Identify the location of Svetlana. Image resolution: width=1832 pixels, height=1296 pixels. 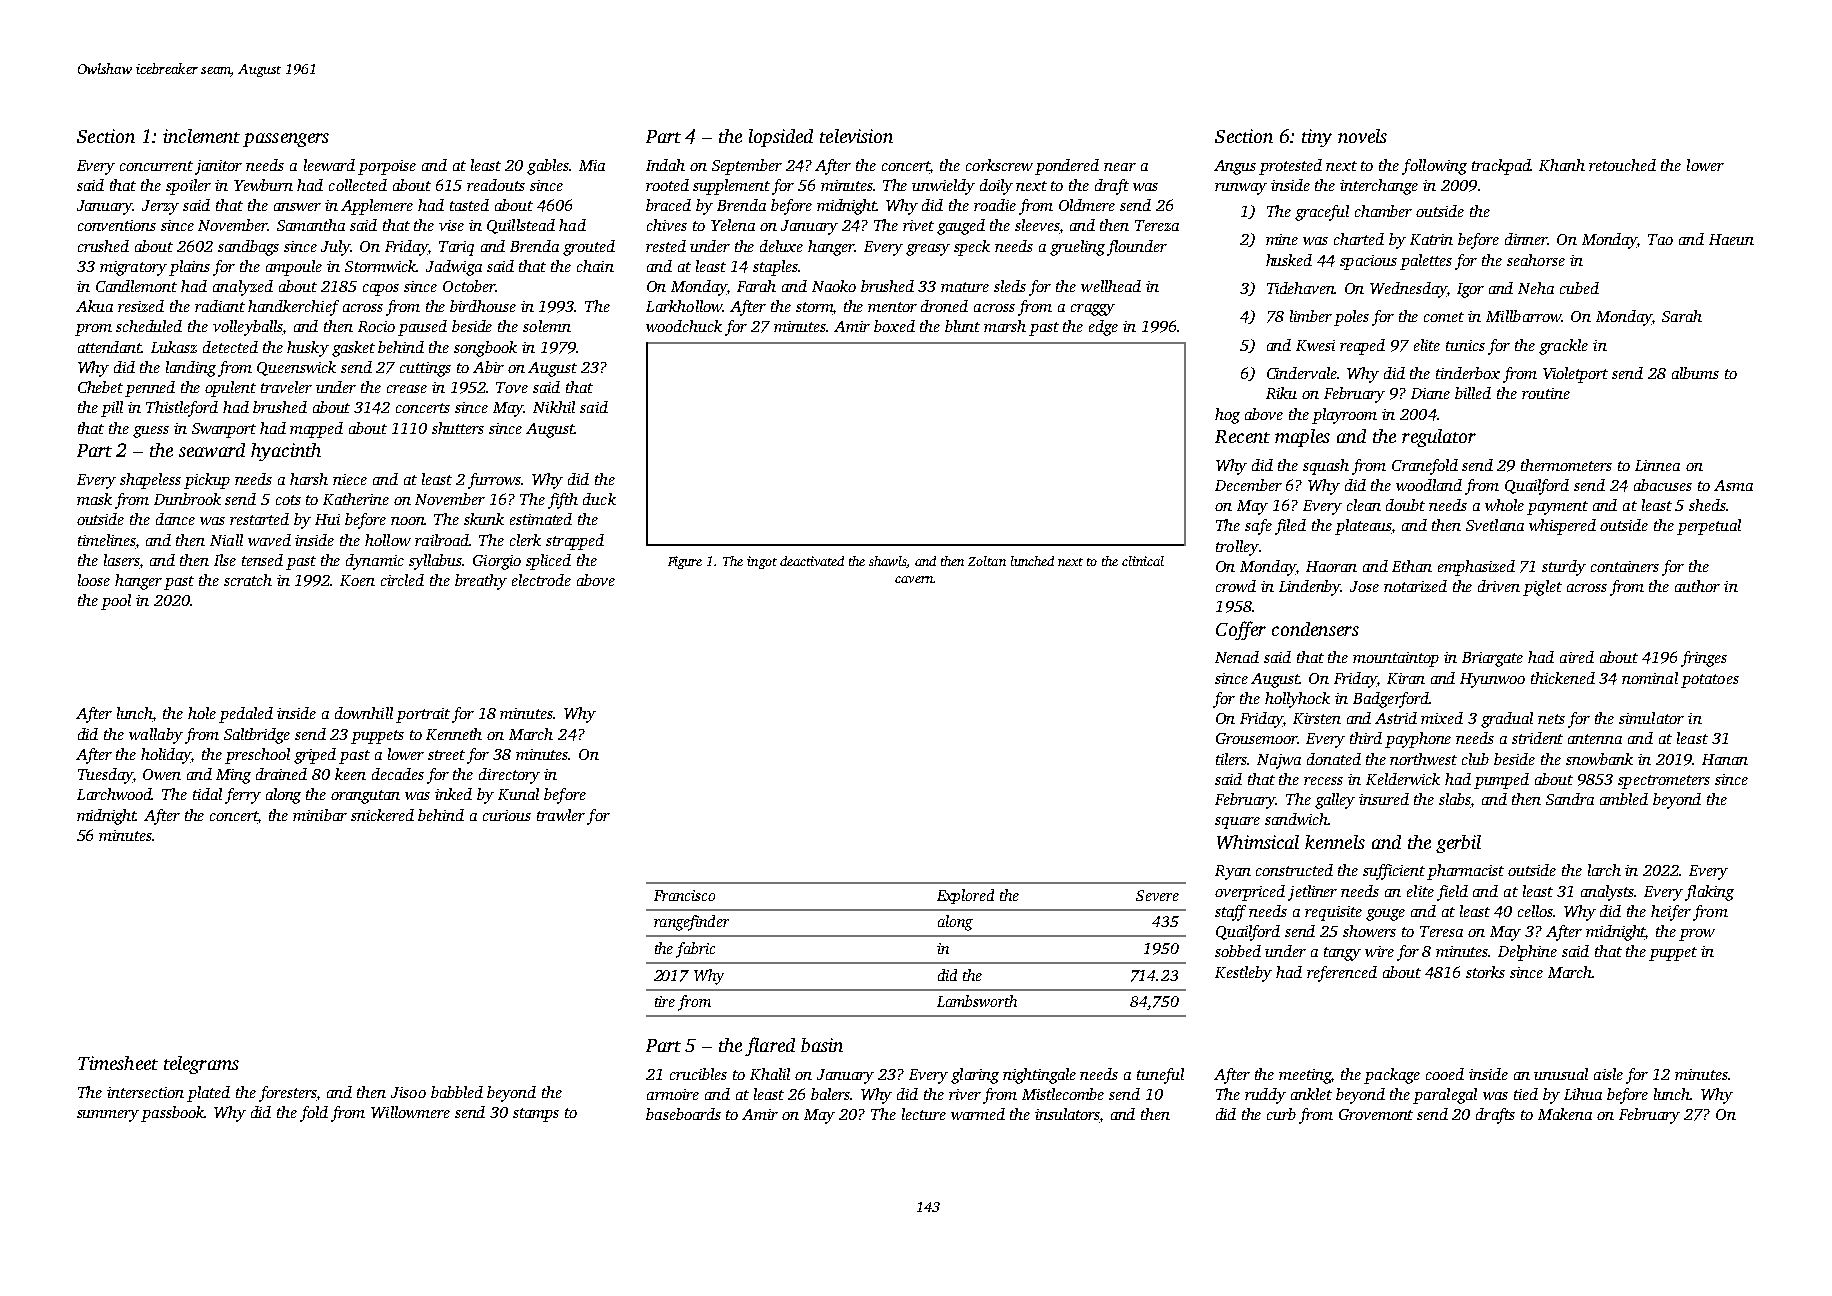
(1495, 525).
